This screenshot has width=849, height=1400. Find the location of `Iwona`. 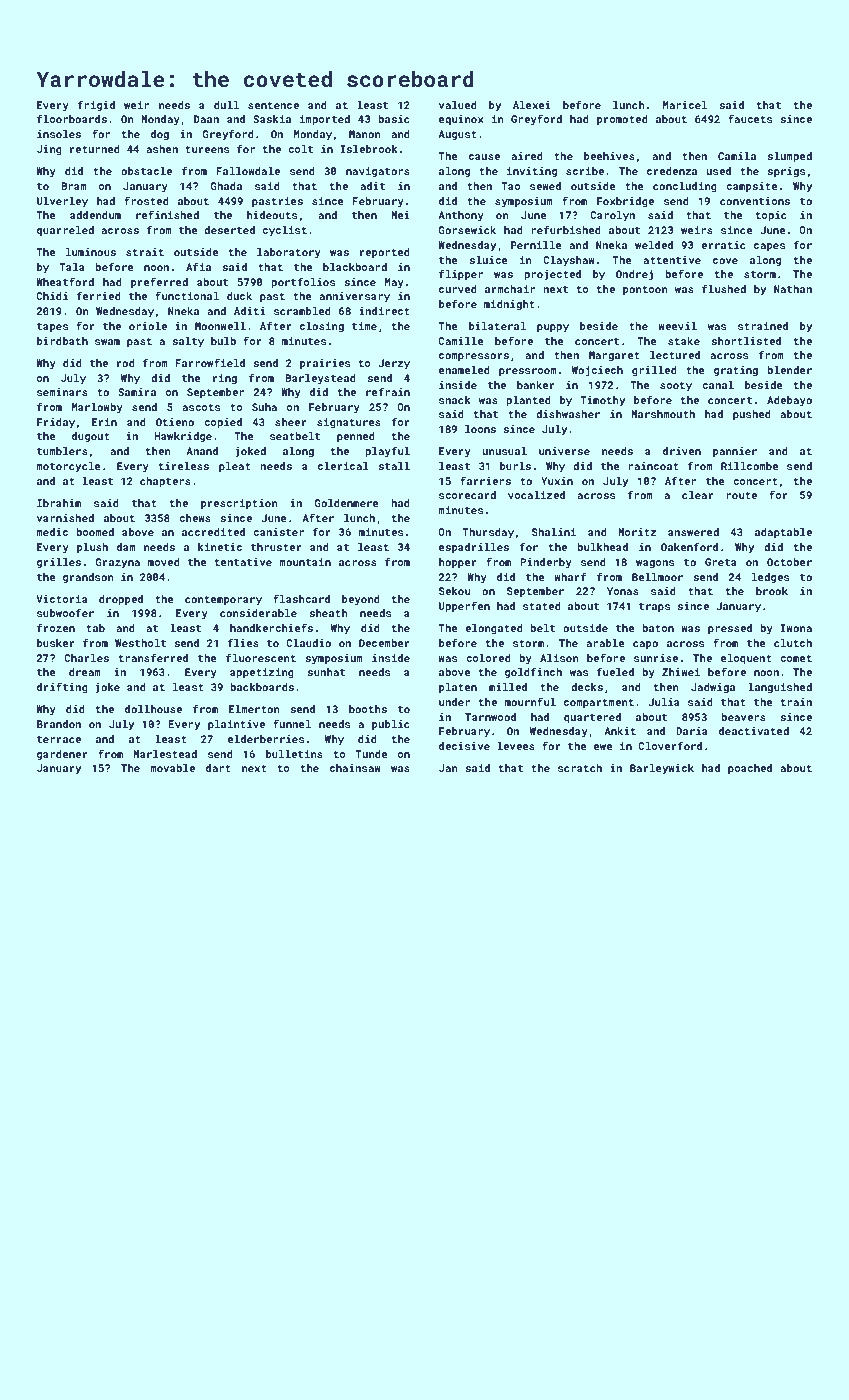

Iwona is located at coordinates (796, 628).
